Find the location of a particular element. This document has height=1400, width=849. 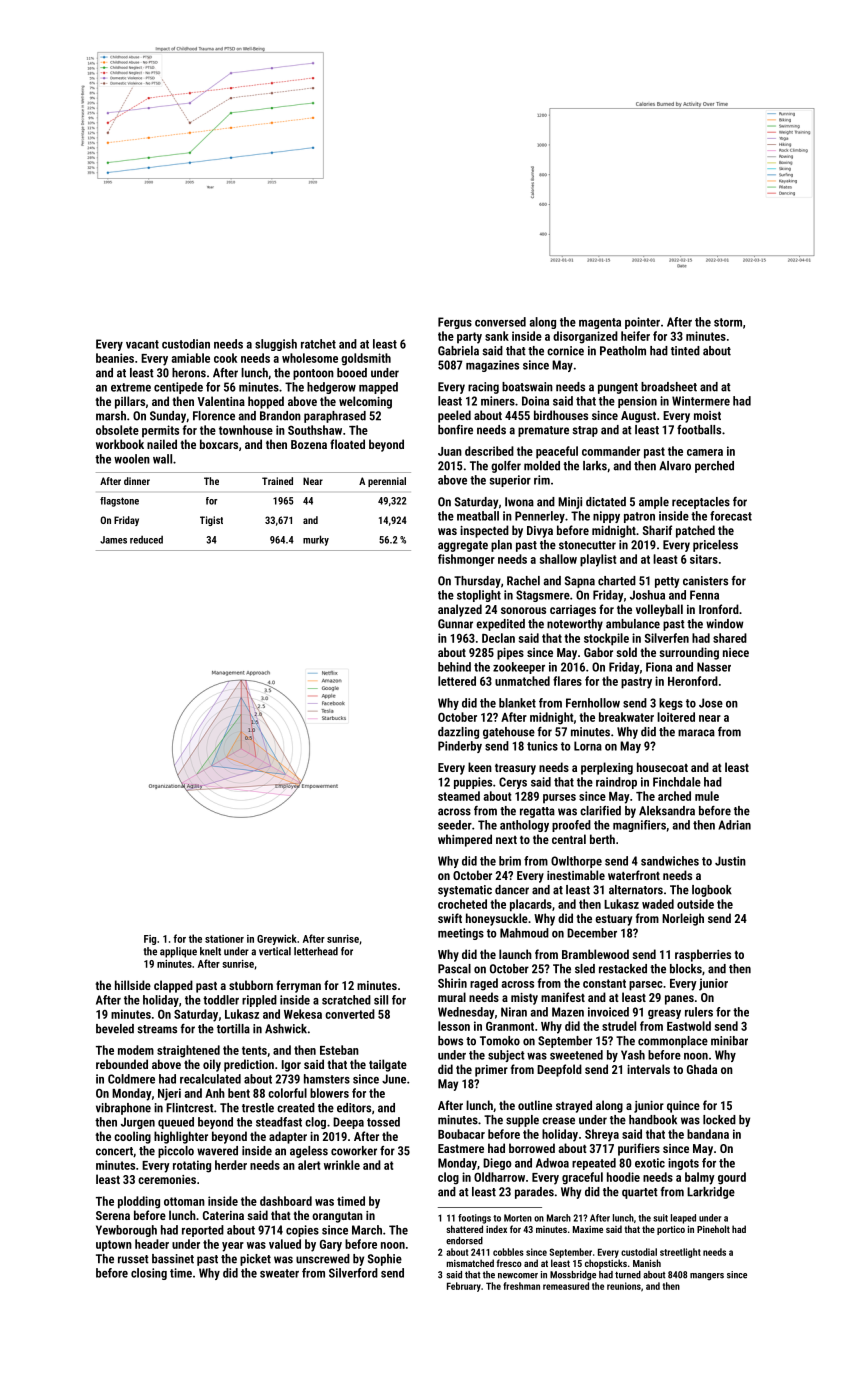

dazzling is located at coordinates (458, 733).
